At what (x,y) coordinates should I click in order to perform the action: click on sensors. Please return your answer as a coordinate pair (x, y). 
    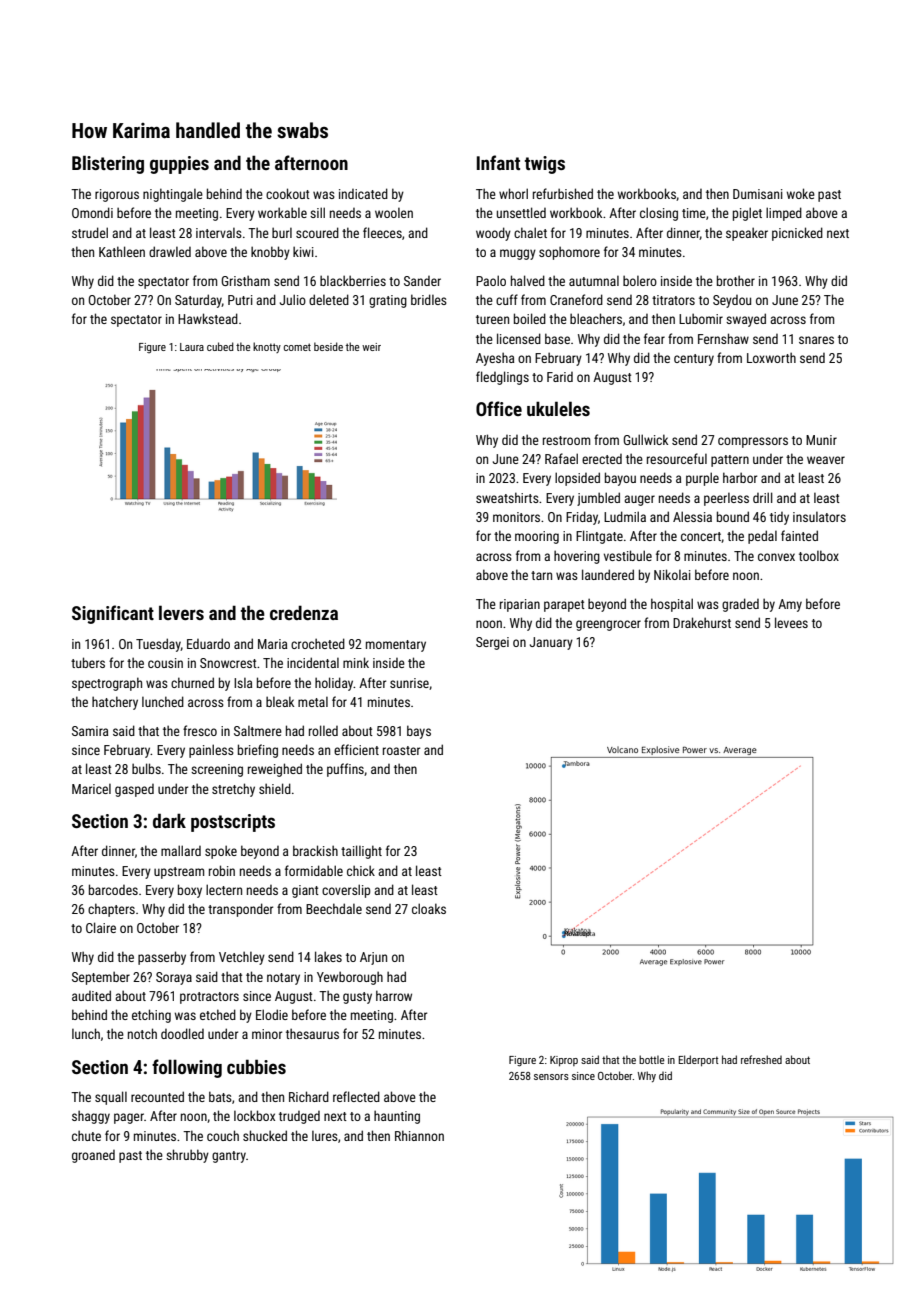
    Looking at the image, I should click on (551, 1077).
